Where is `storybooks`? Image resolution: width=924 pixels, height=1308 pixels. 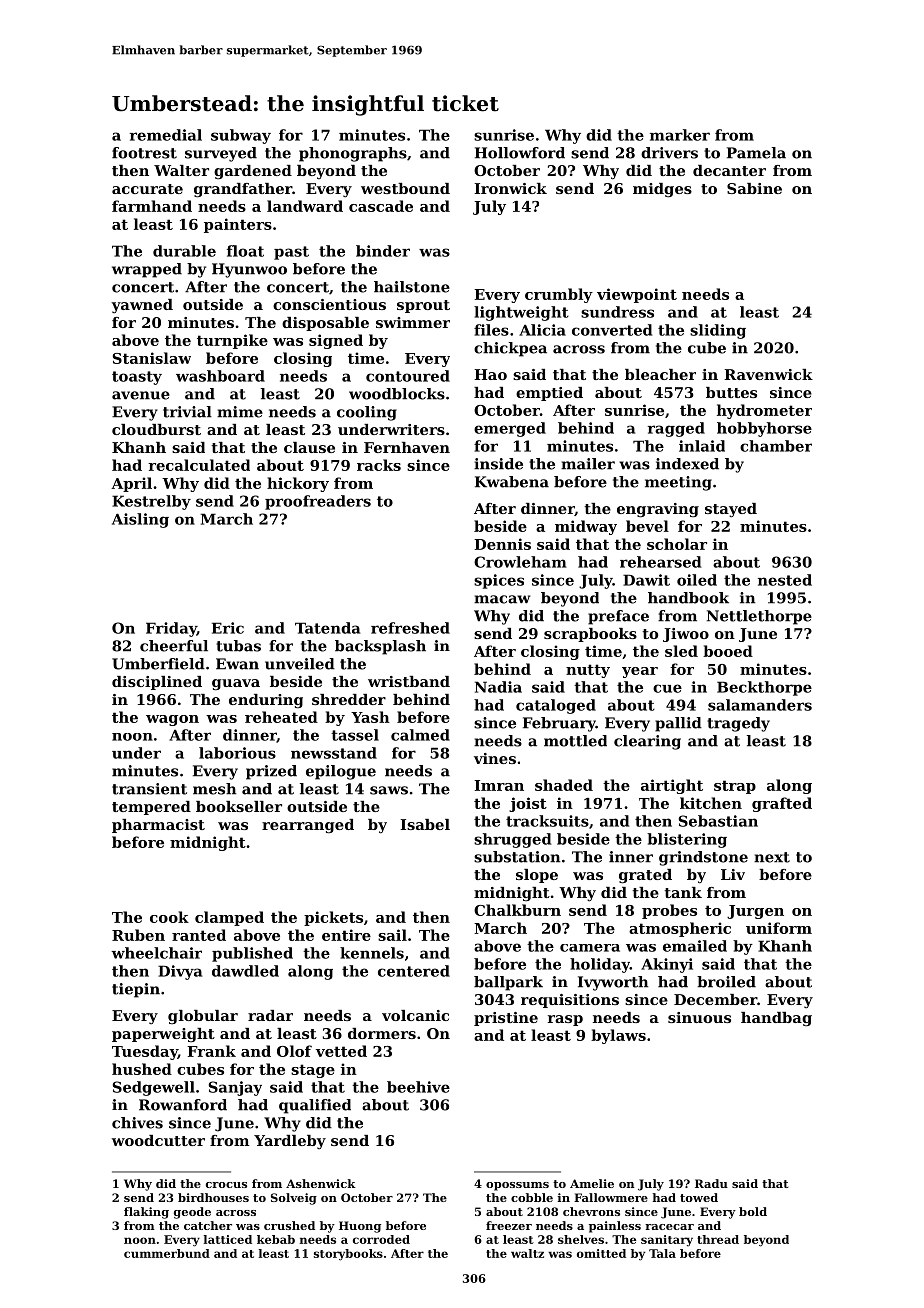 storybooks is located at coordinates (348, 1255).
